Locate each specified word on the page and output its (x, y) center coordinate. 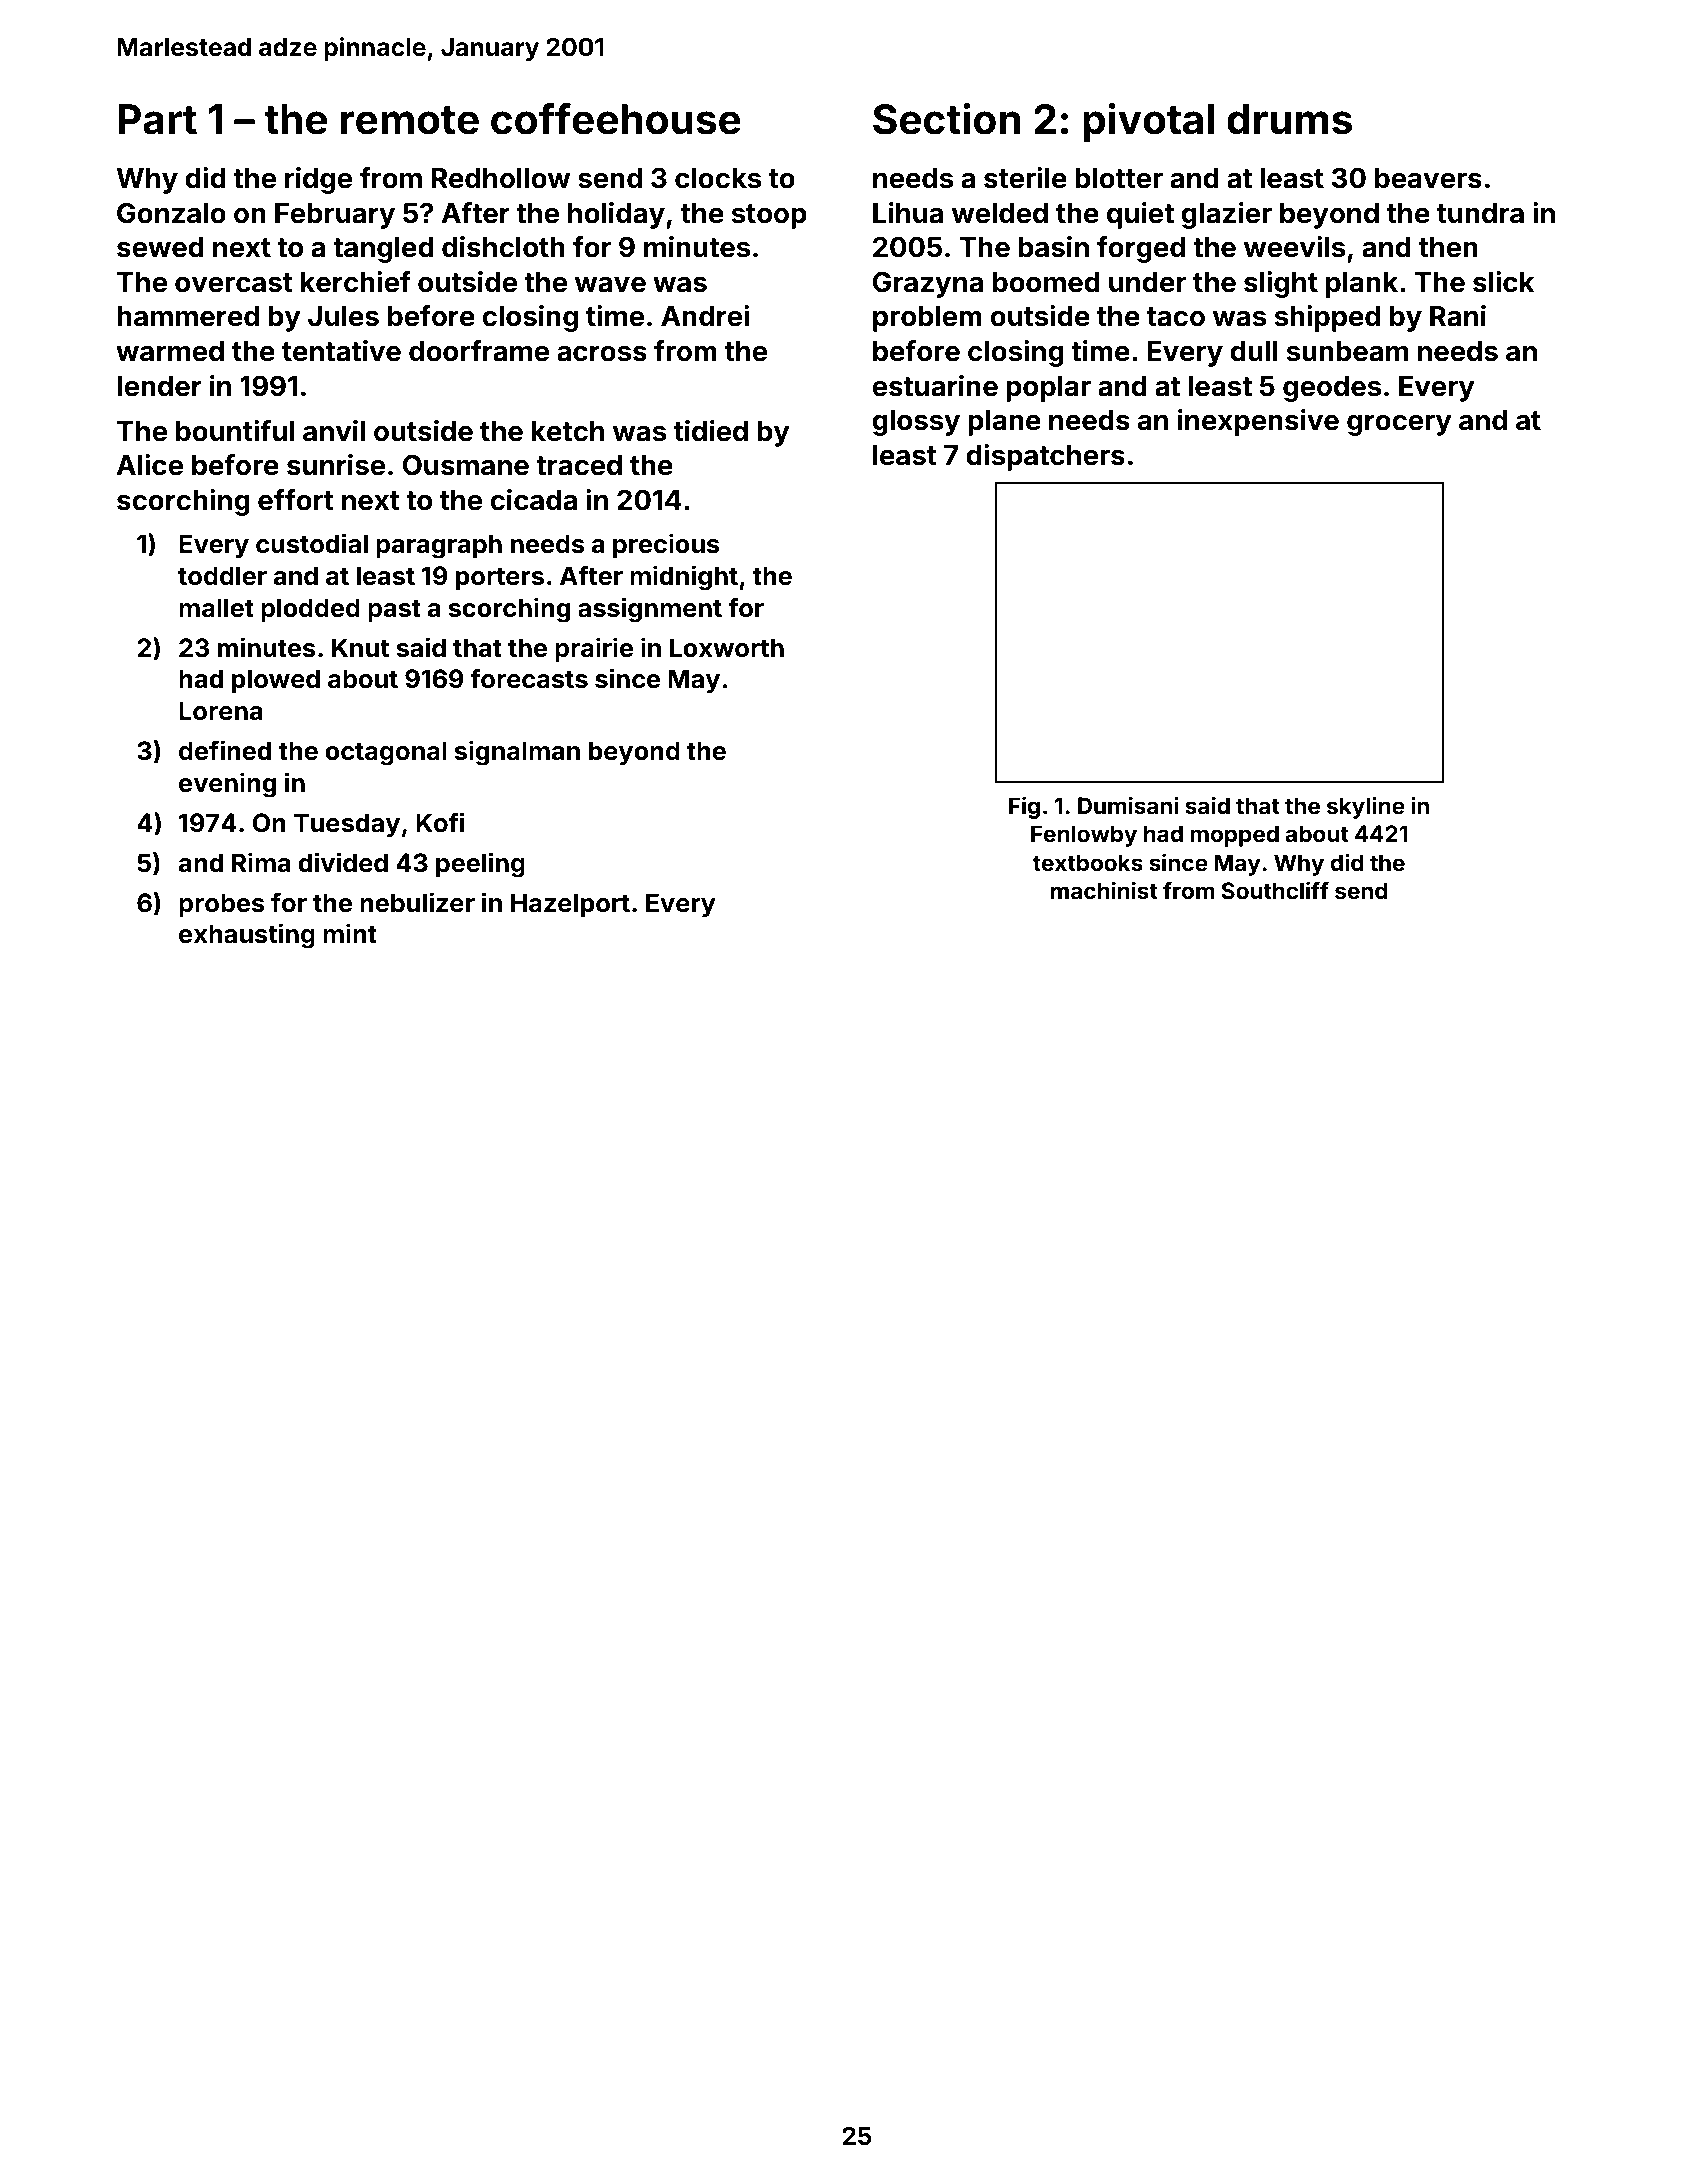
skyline (1366, 807)
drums (1289, 119)
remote (410, 120)
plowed (276, 681)
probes (222, 905)
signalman (517, 753)
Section (946, 119)
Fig (1024, 808)
